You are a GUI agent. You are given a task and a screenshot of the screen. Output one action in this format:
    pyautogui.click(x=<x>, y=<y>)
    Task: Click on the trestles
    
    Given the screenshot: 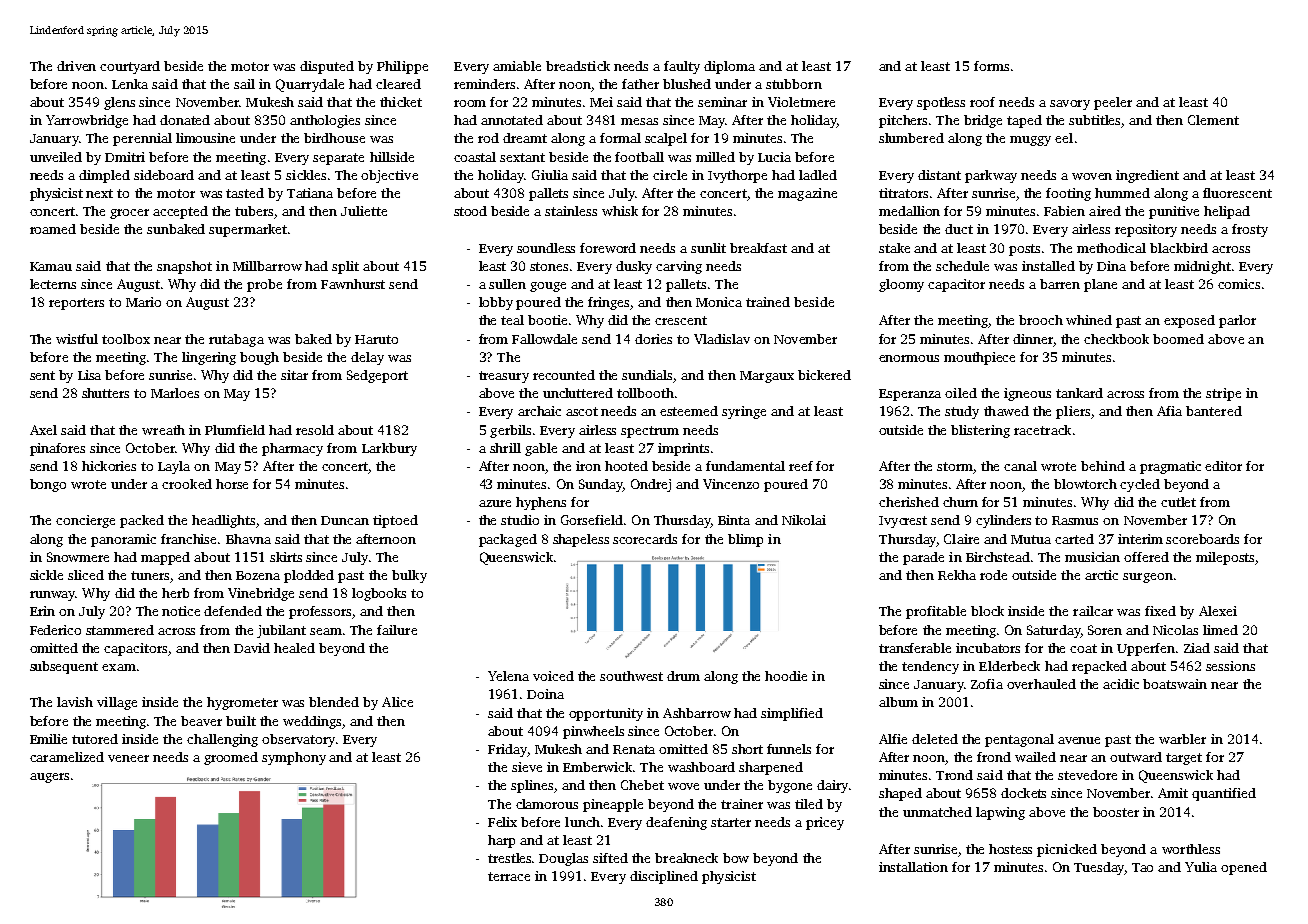 What is the action you would take?
    pyautogui.click(x=509, y=858)
